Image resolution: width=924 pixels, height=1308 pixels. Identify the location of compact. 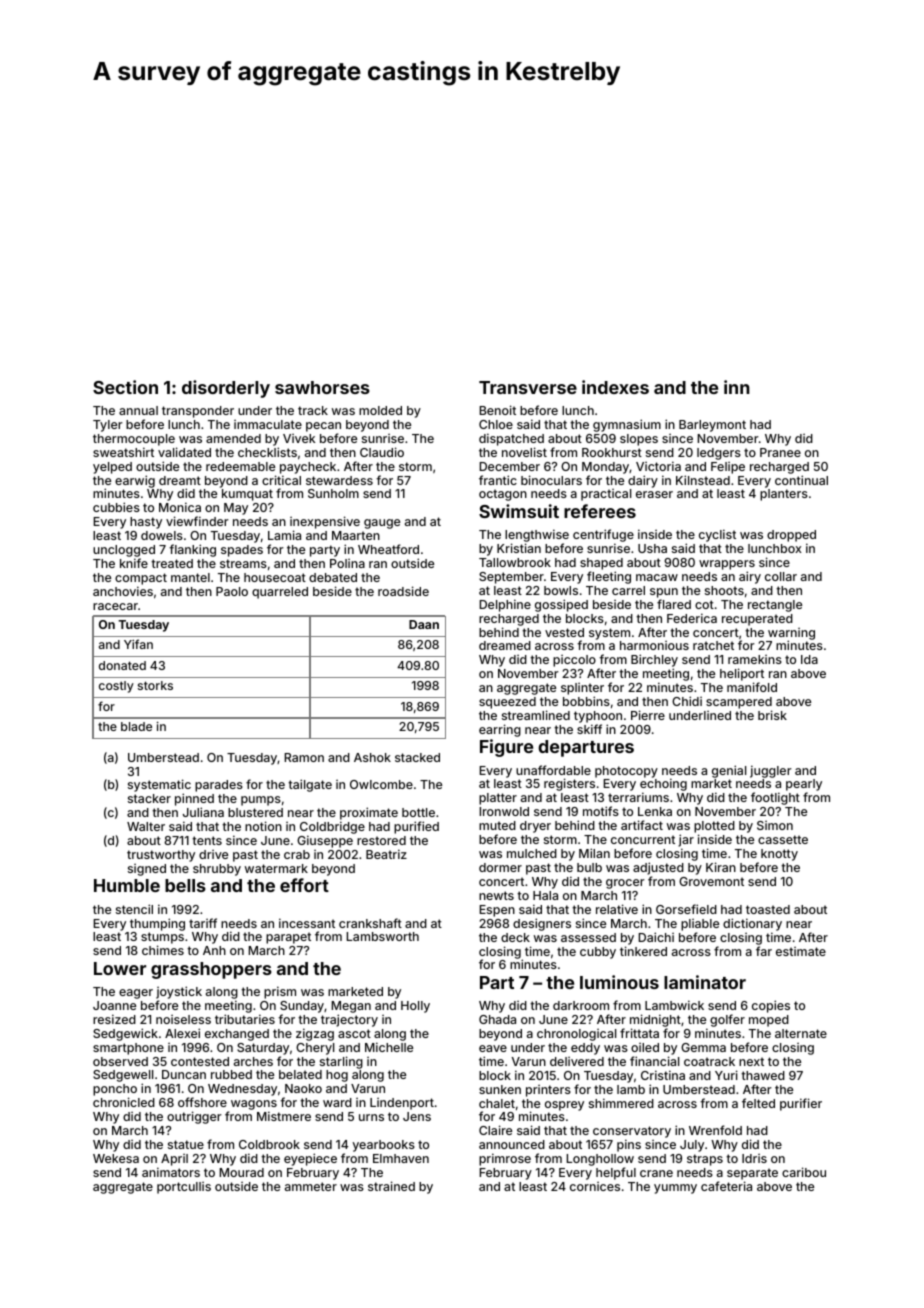
(141, 579).
